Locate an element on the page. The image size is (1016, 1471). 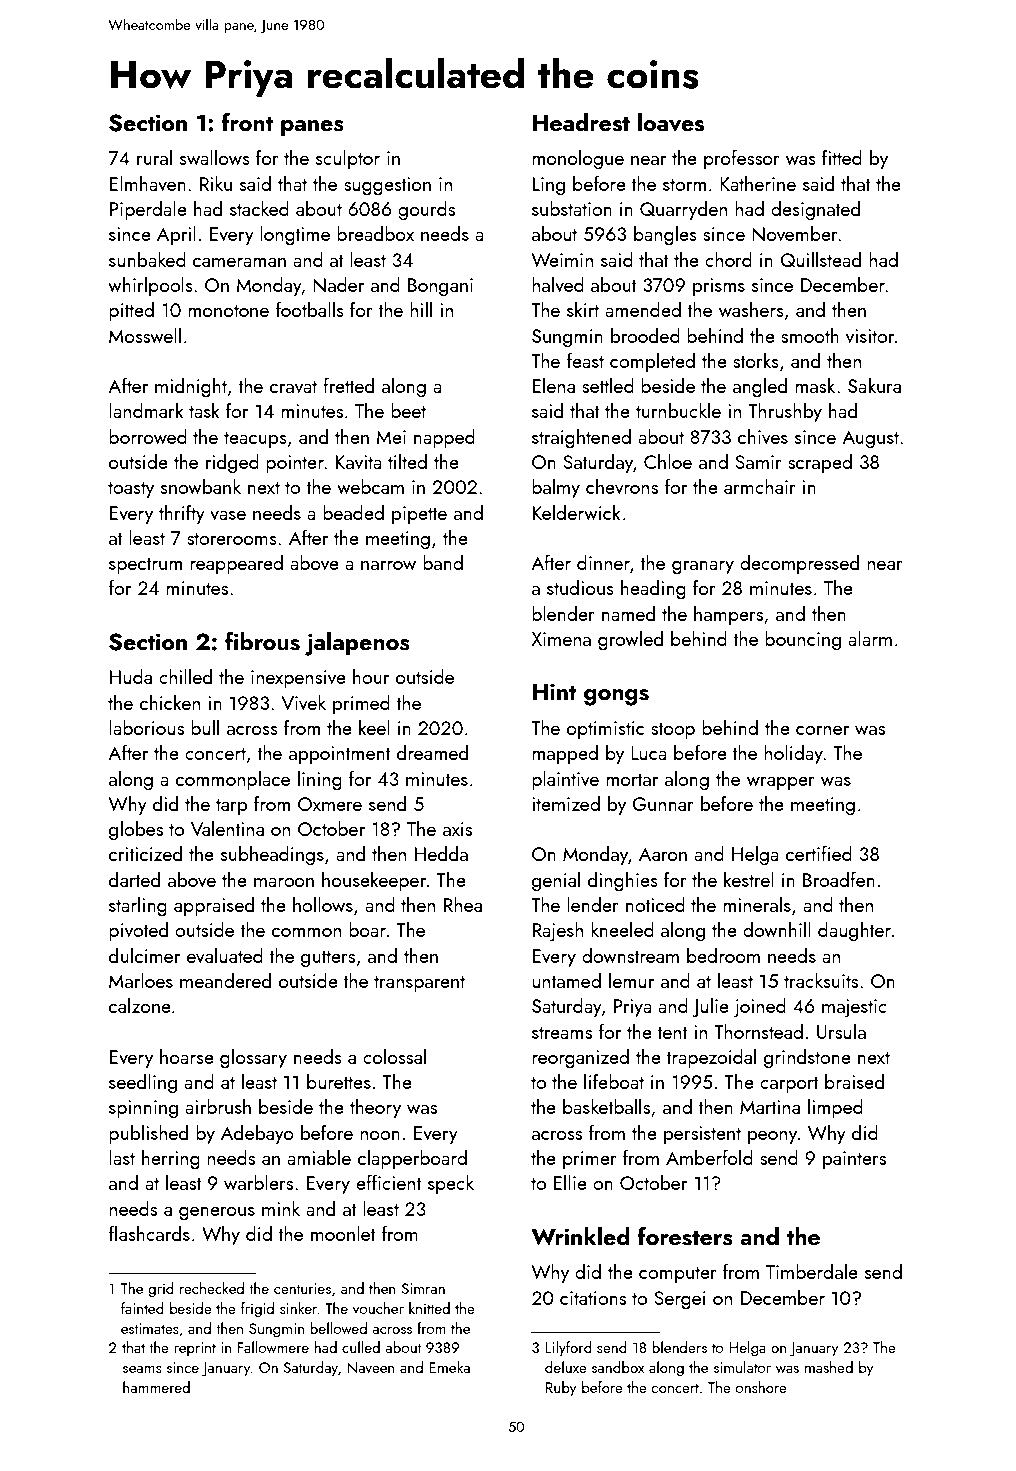
fitted is located at coordinates (842, 157).
